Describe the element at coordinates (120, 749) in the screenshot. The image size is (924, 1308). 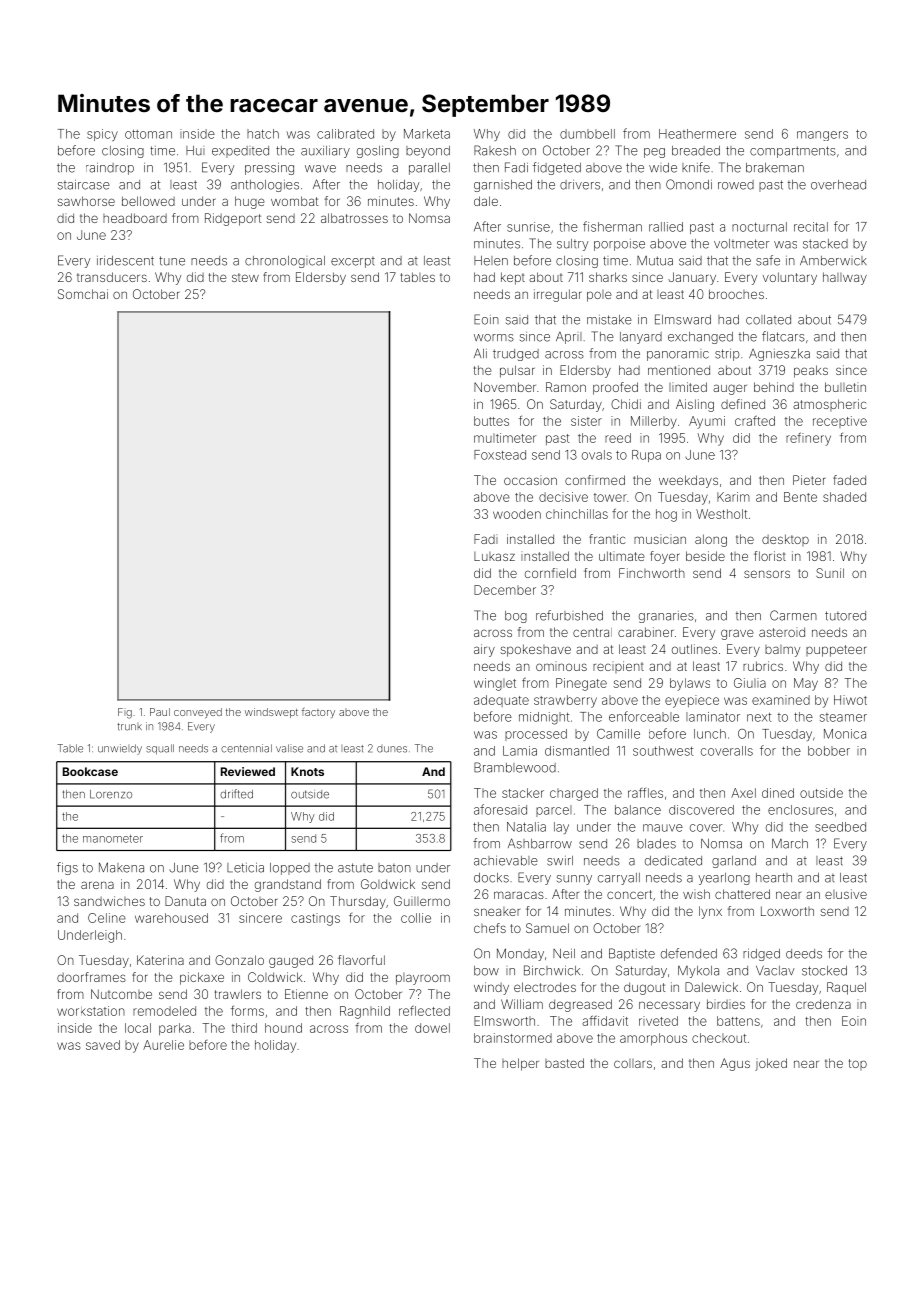
I see `unwieldy` at that location.
